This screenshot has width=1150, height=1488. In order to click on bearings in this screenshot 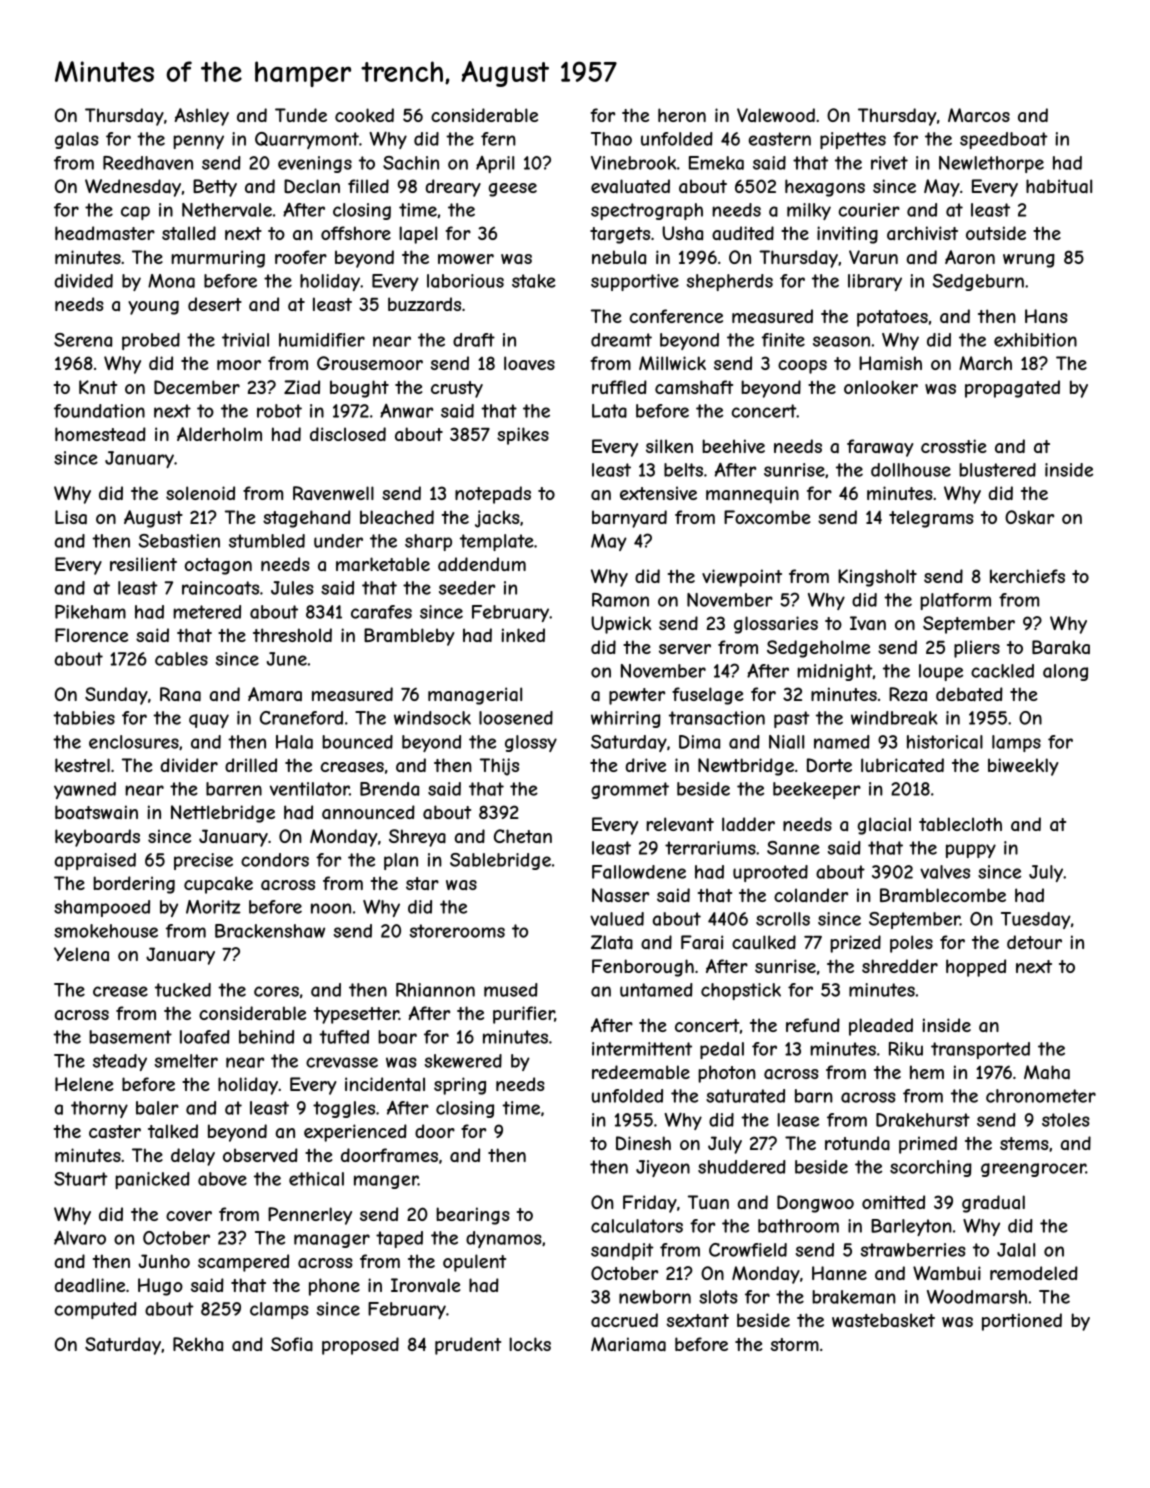, I will do `click(473, 1216)`.
